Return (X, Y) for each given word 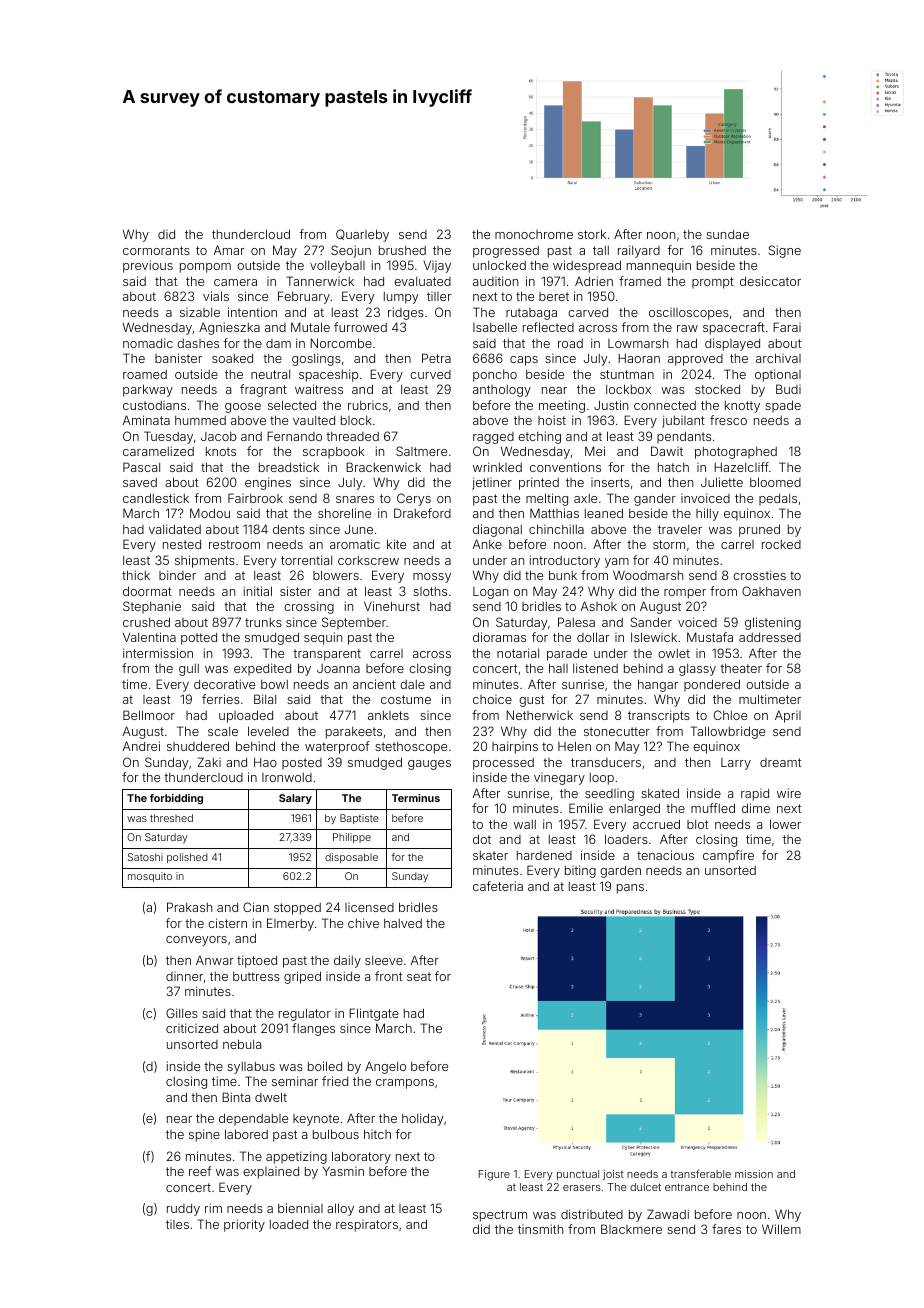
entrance (687, 1187)
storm (669, 544)
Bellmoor (149, 715)
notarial (518, 653)
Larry (736, 764)
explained (271, 1173)
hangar (658, 685)
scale (223, 731)
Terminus (416, 798)
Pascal (141, 467)
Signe (785, 251)
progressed (506, 252)
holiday (423, 1119)
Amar (229, 250)
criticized (192, 1028)
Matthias (554, 513)
